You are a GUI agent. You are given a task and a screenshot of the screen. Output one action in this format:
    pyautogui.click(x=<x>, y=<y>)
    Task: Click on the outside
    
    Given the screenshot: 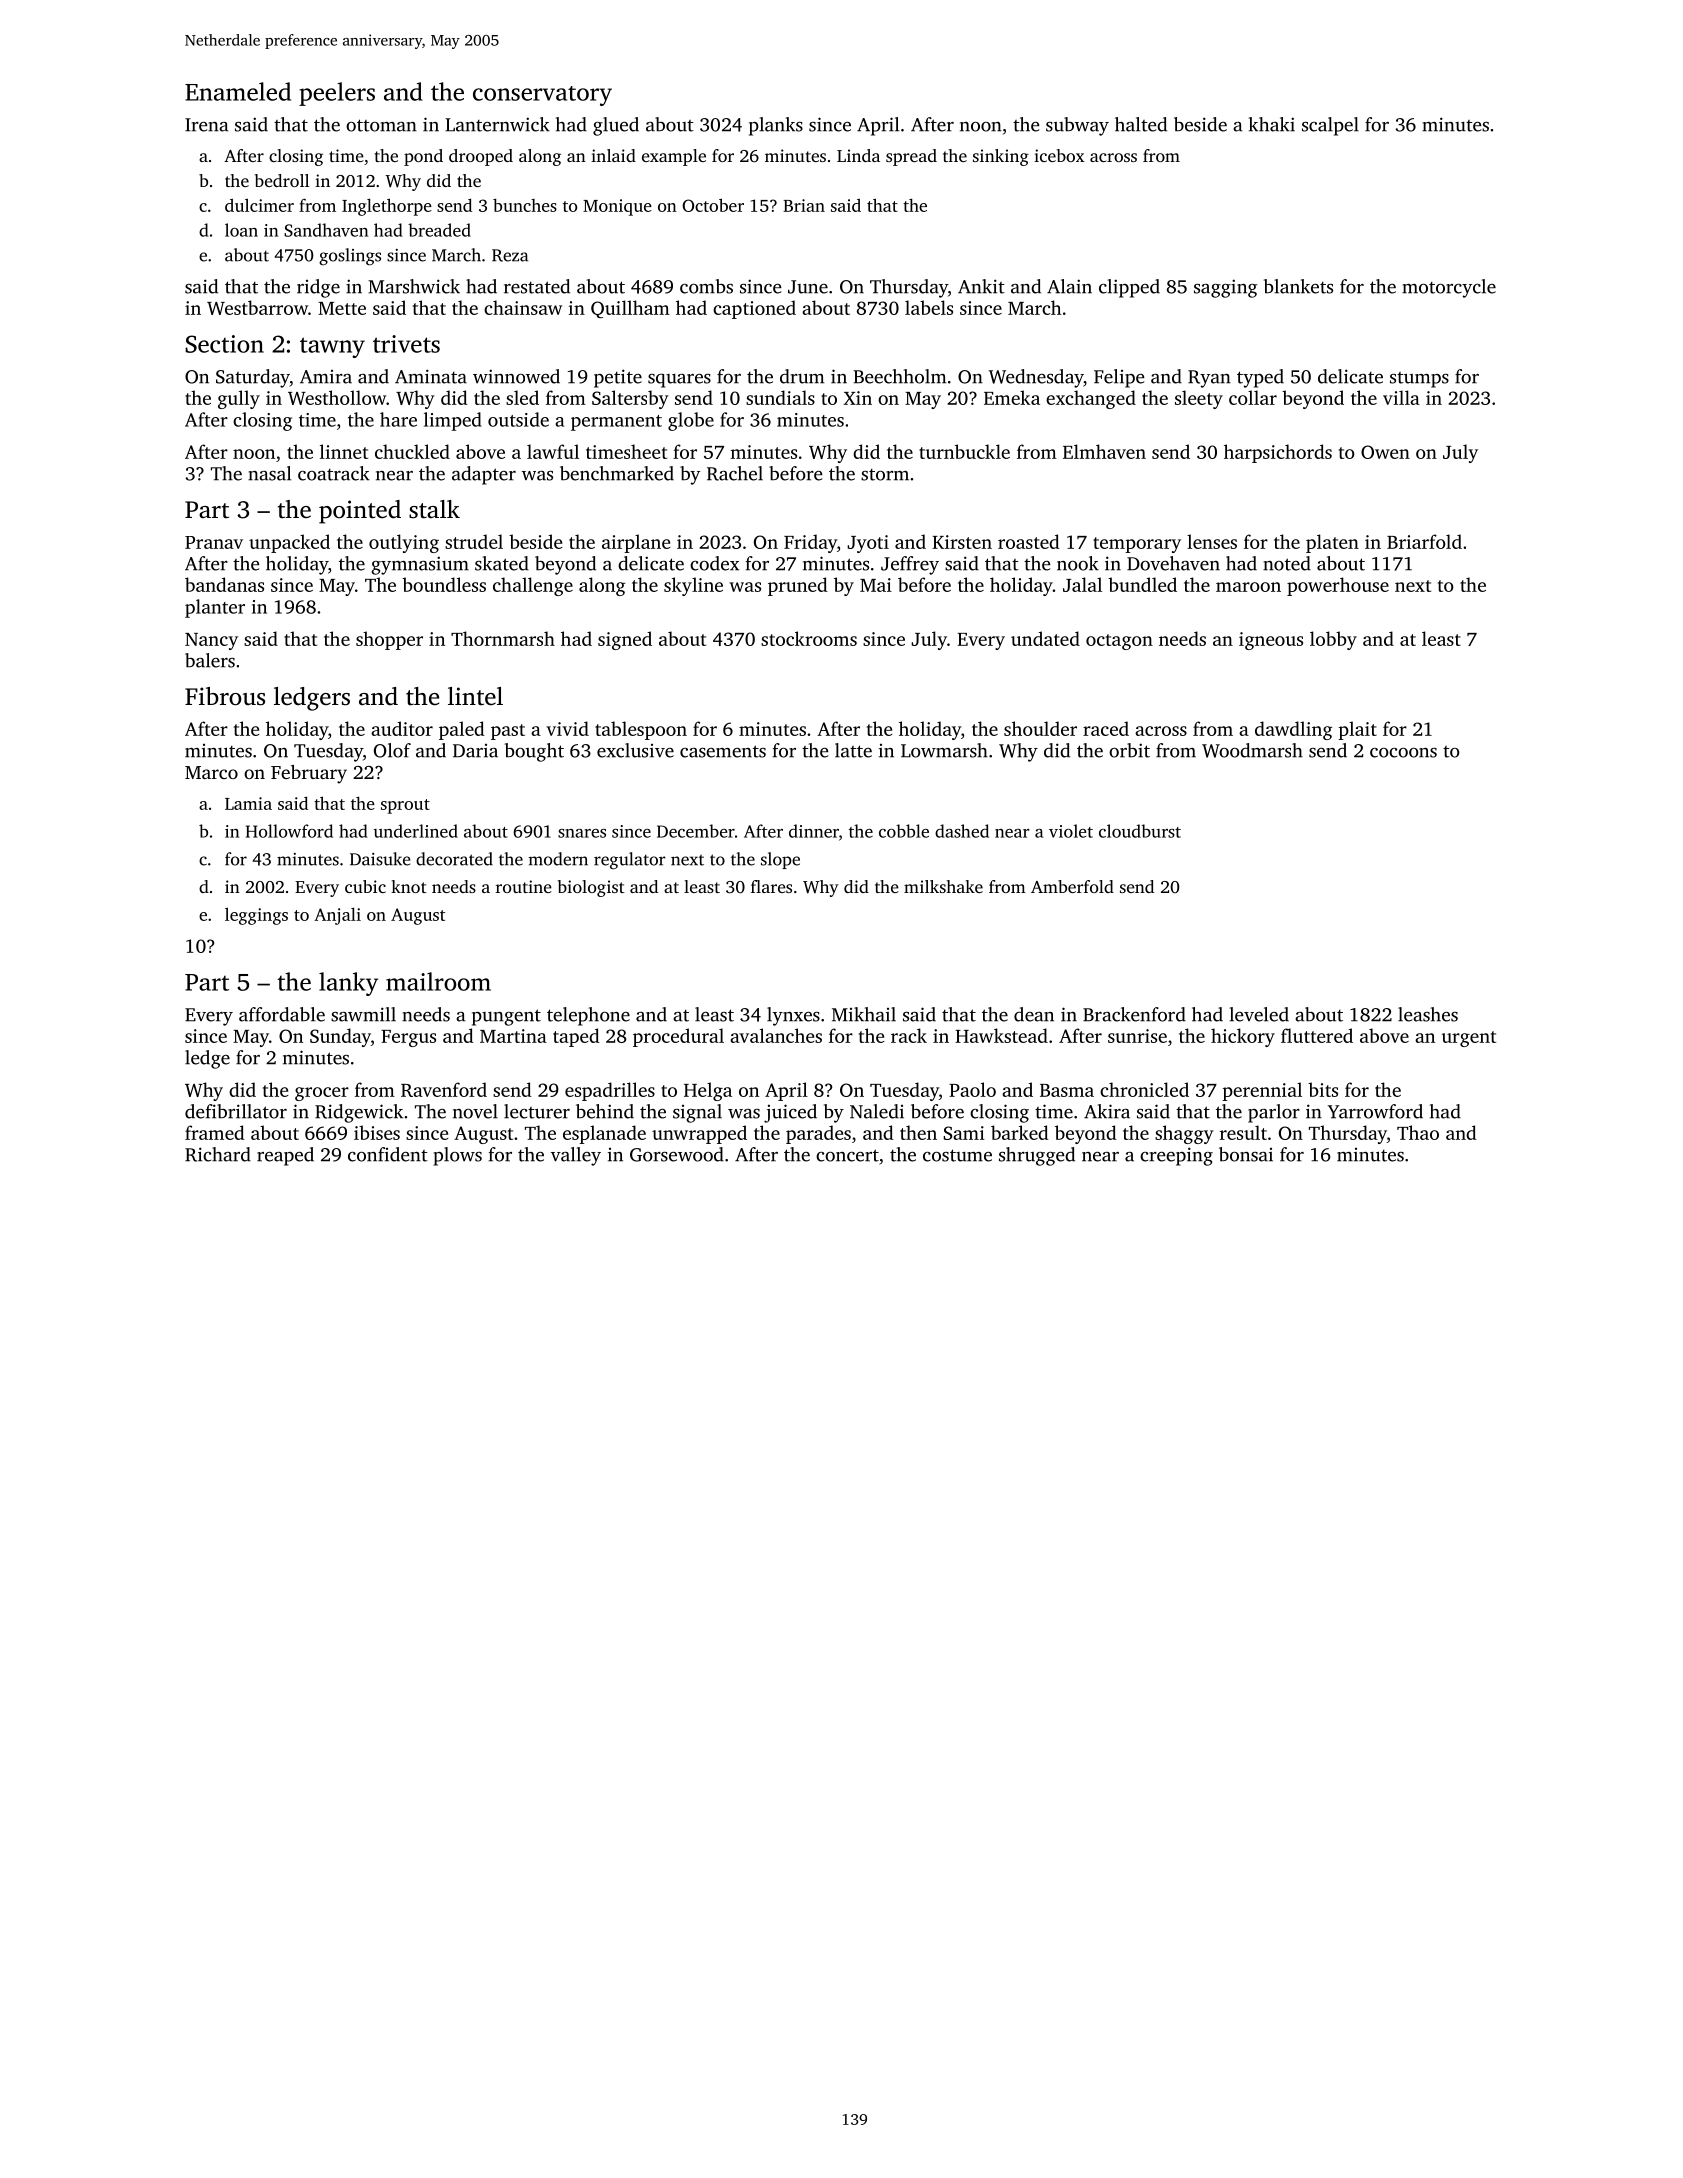 What is the action you would take?
    pyautogui.click(x=518, y=419)
